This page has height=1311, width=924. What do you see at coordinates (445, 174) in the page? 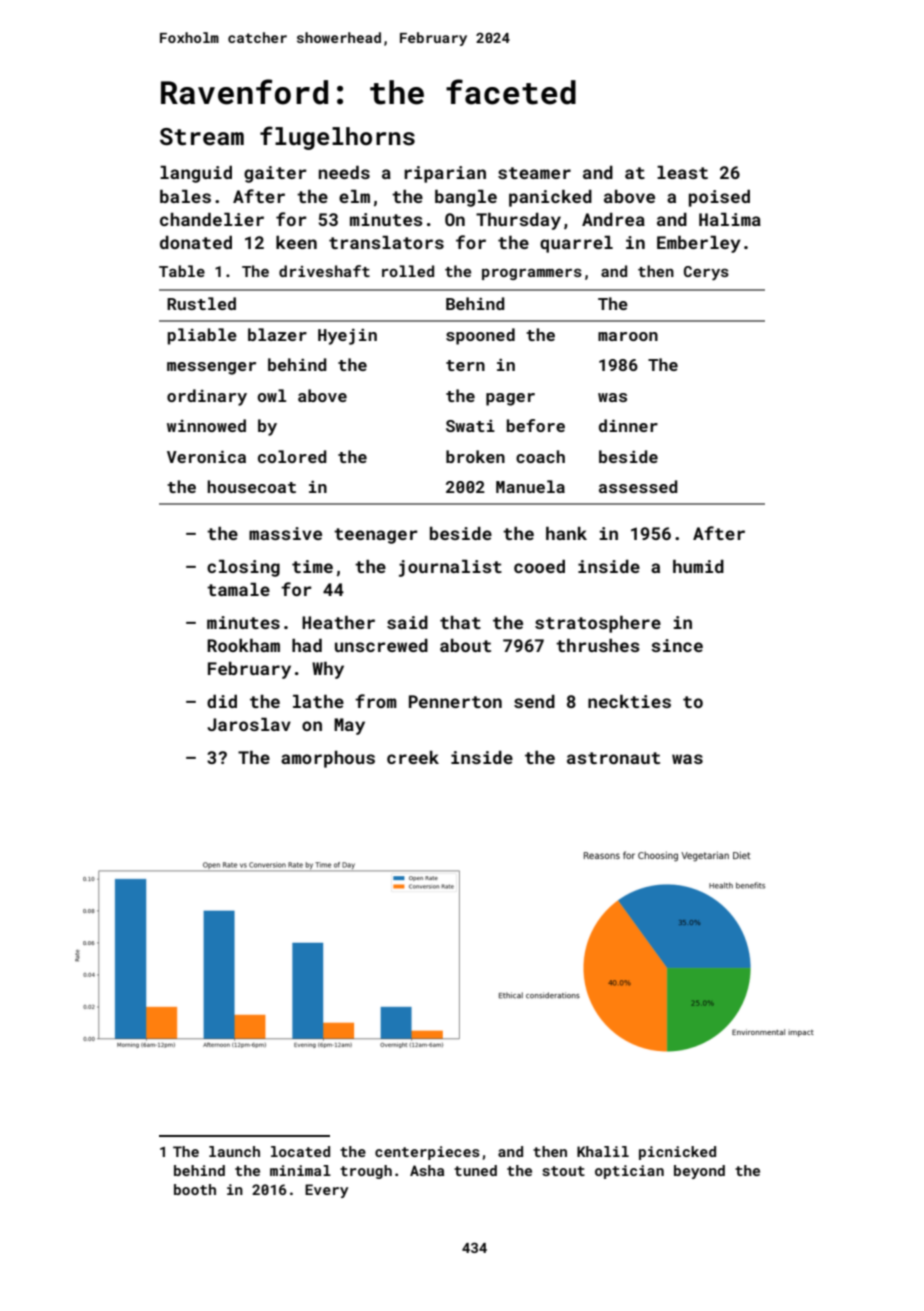
I see `riparian` at bounding box center [445, 174].
